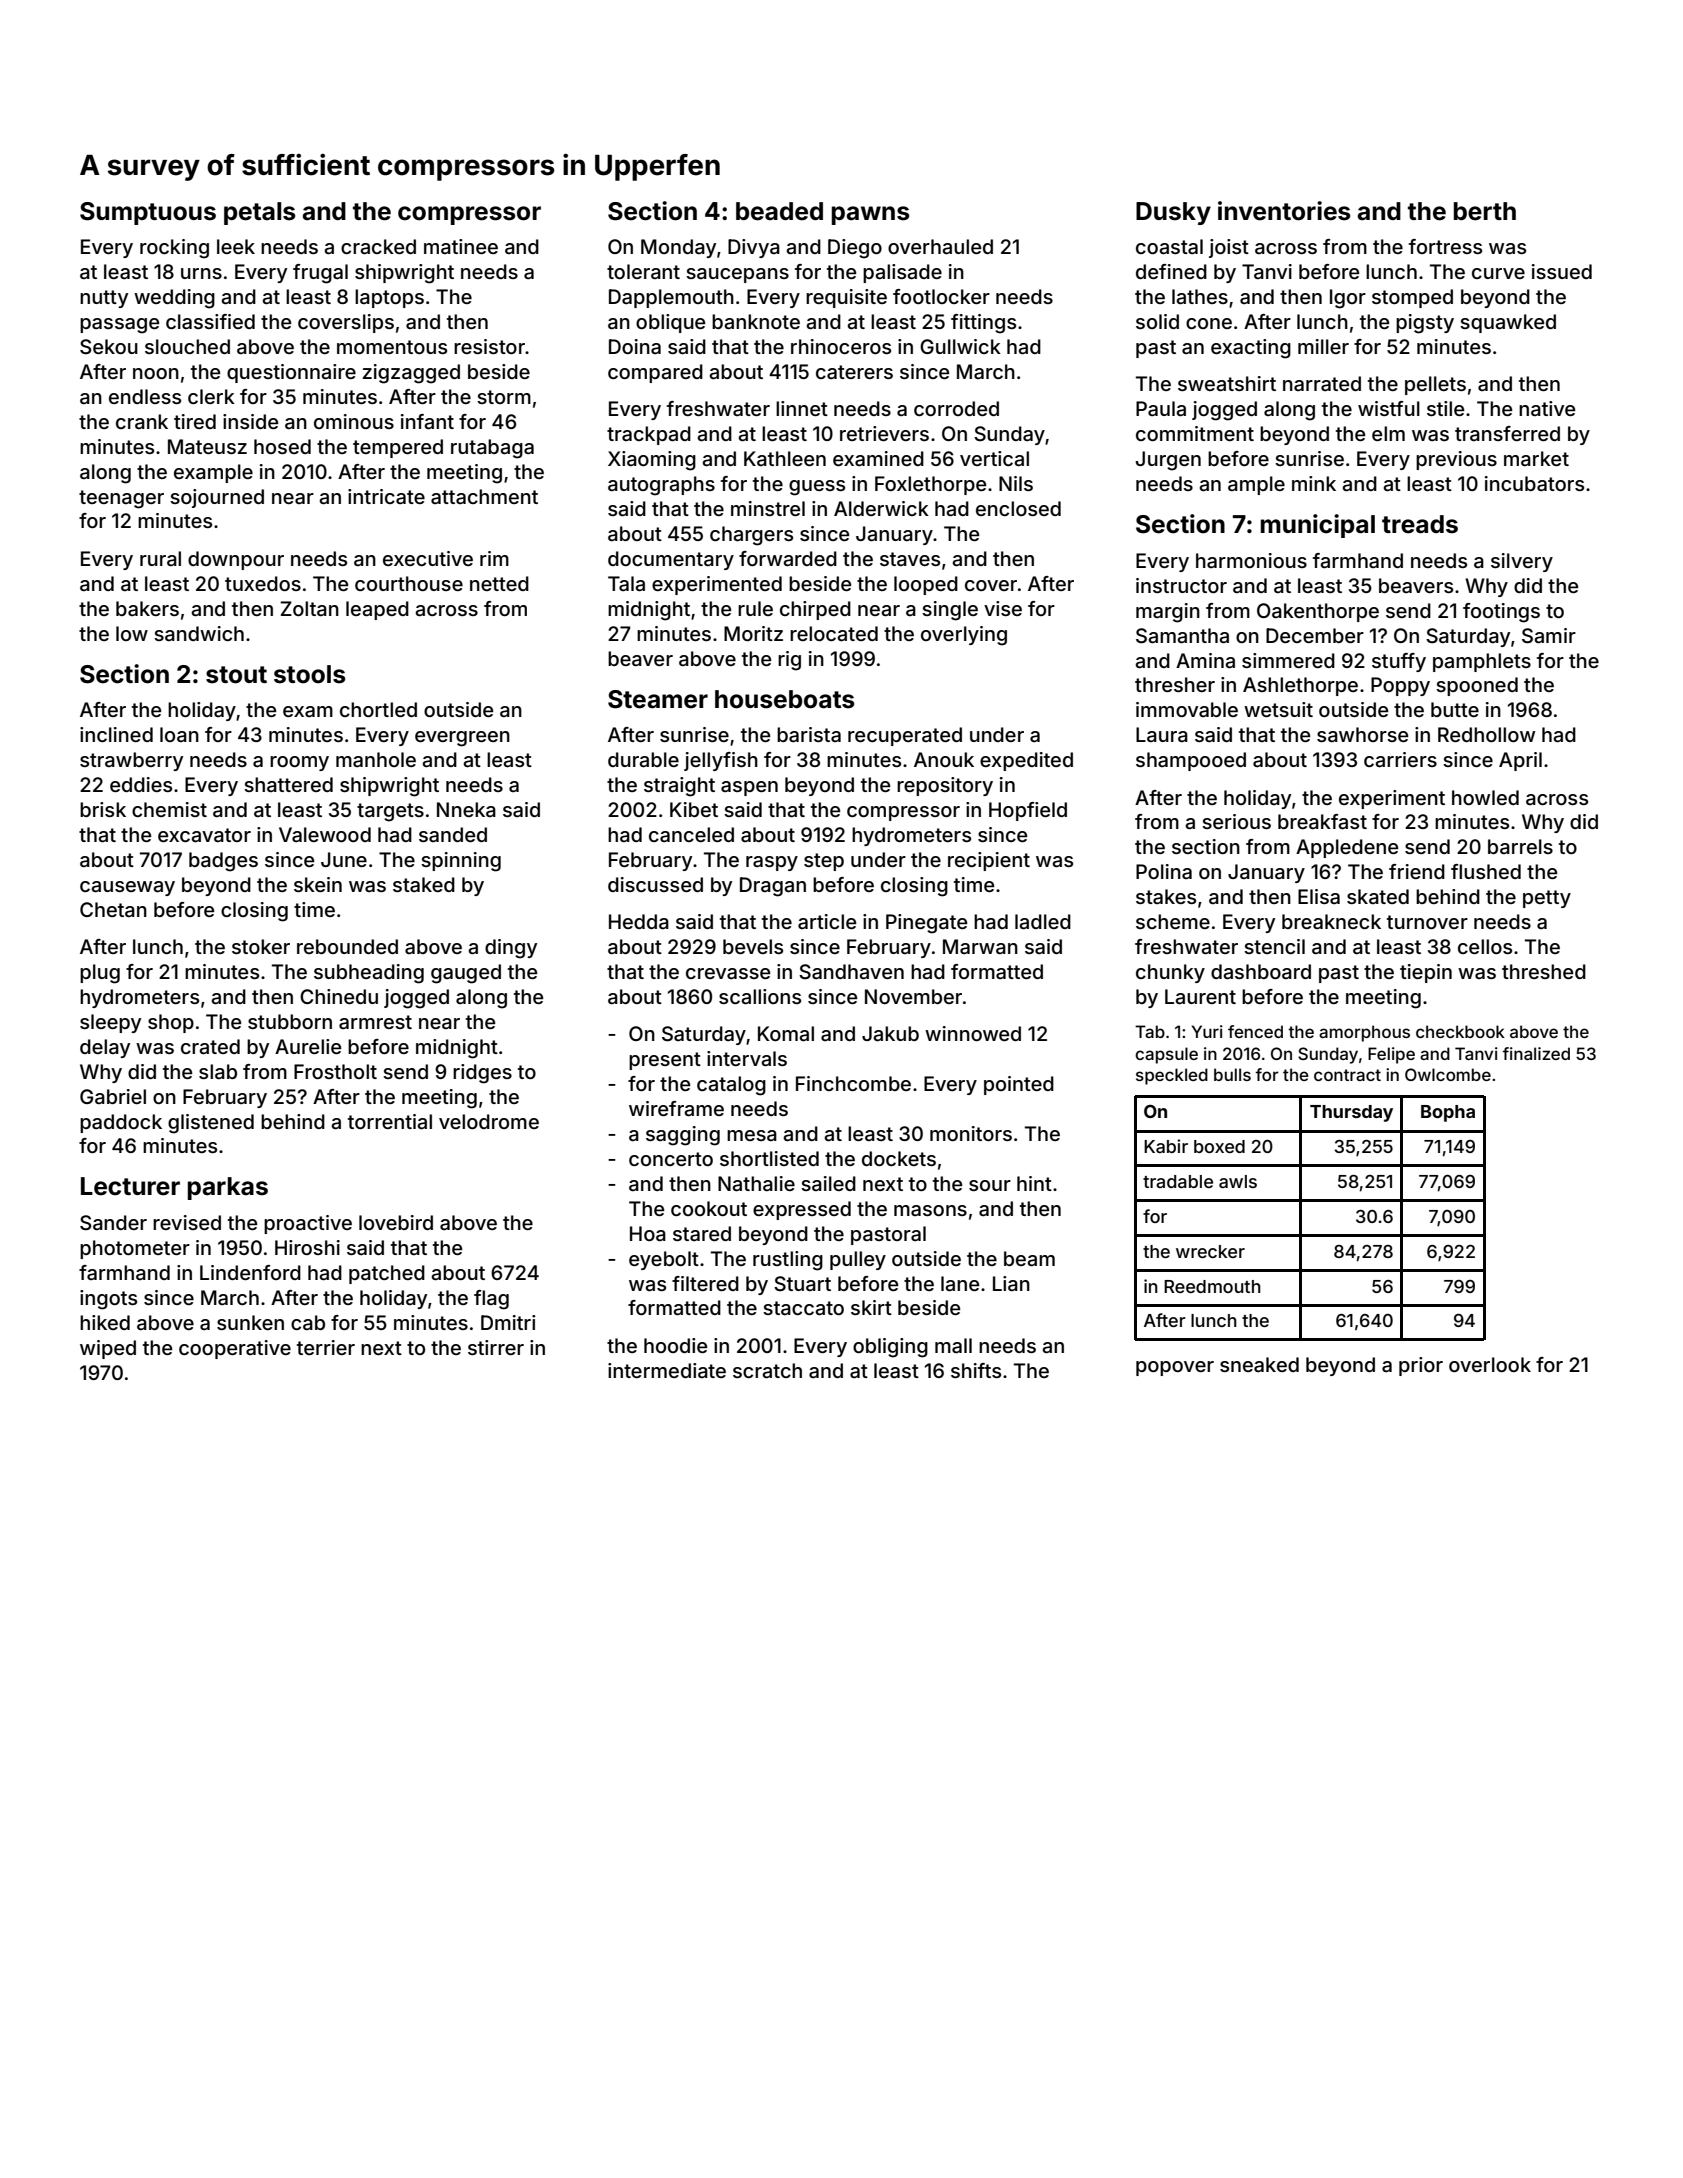 The width and height of the document is (1683, 2178). What do you see at coordinates (113, 909) in the document?
I see `Chetan` at bounding box center [113, 909].
